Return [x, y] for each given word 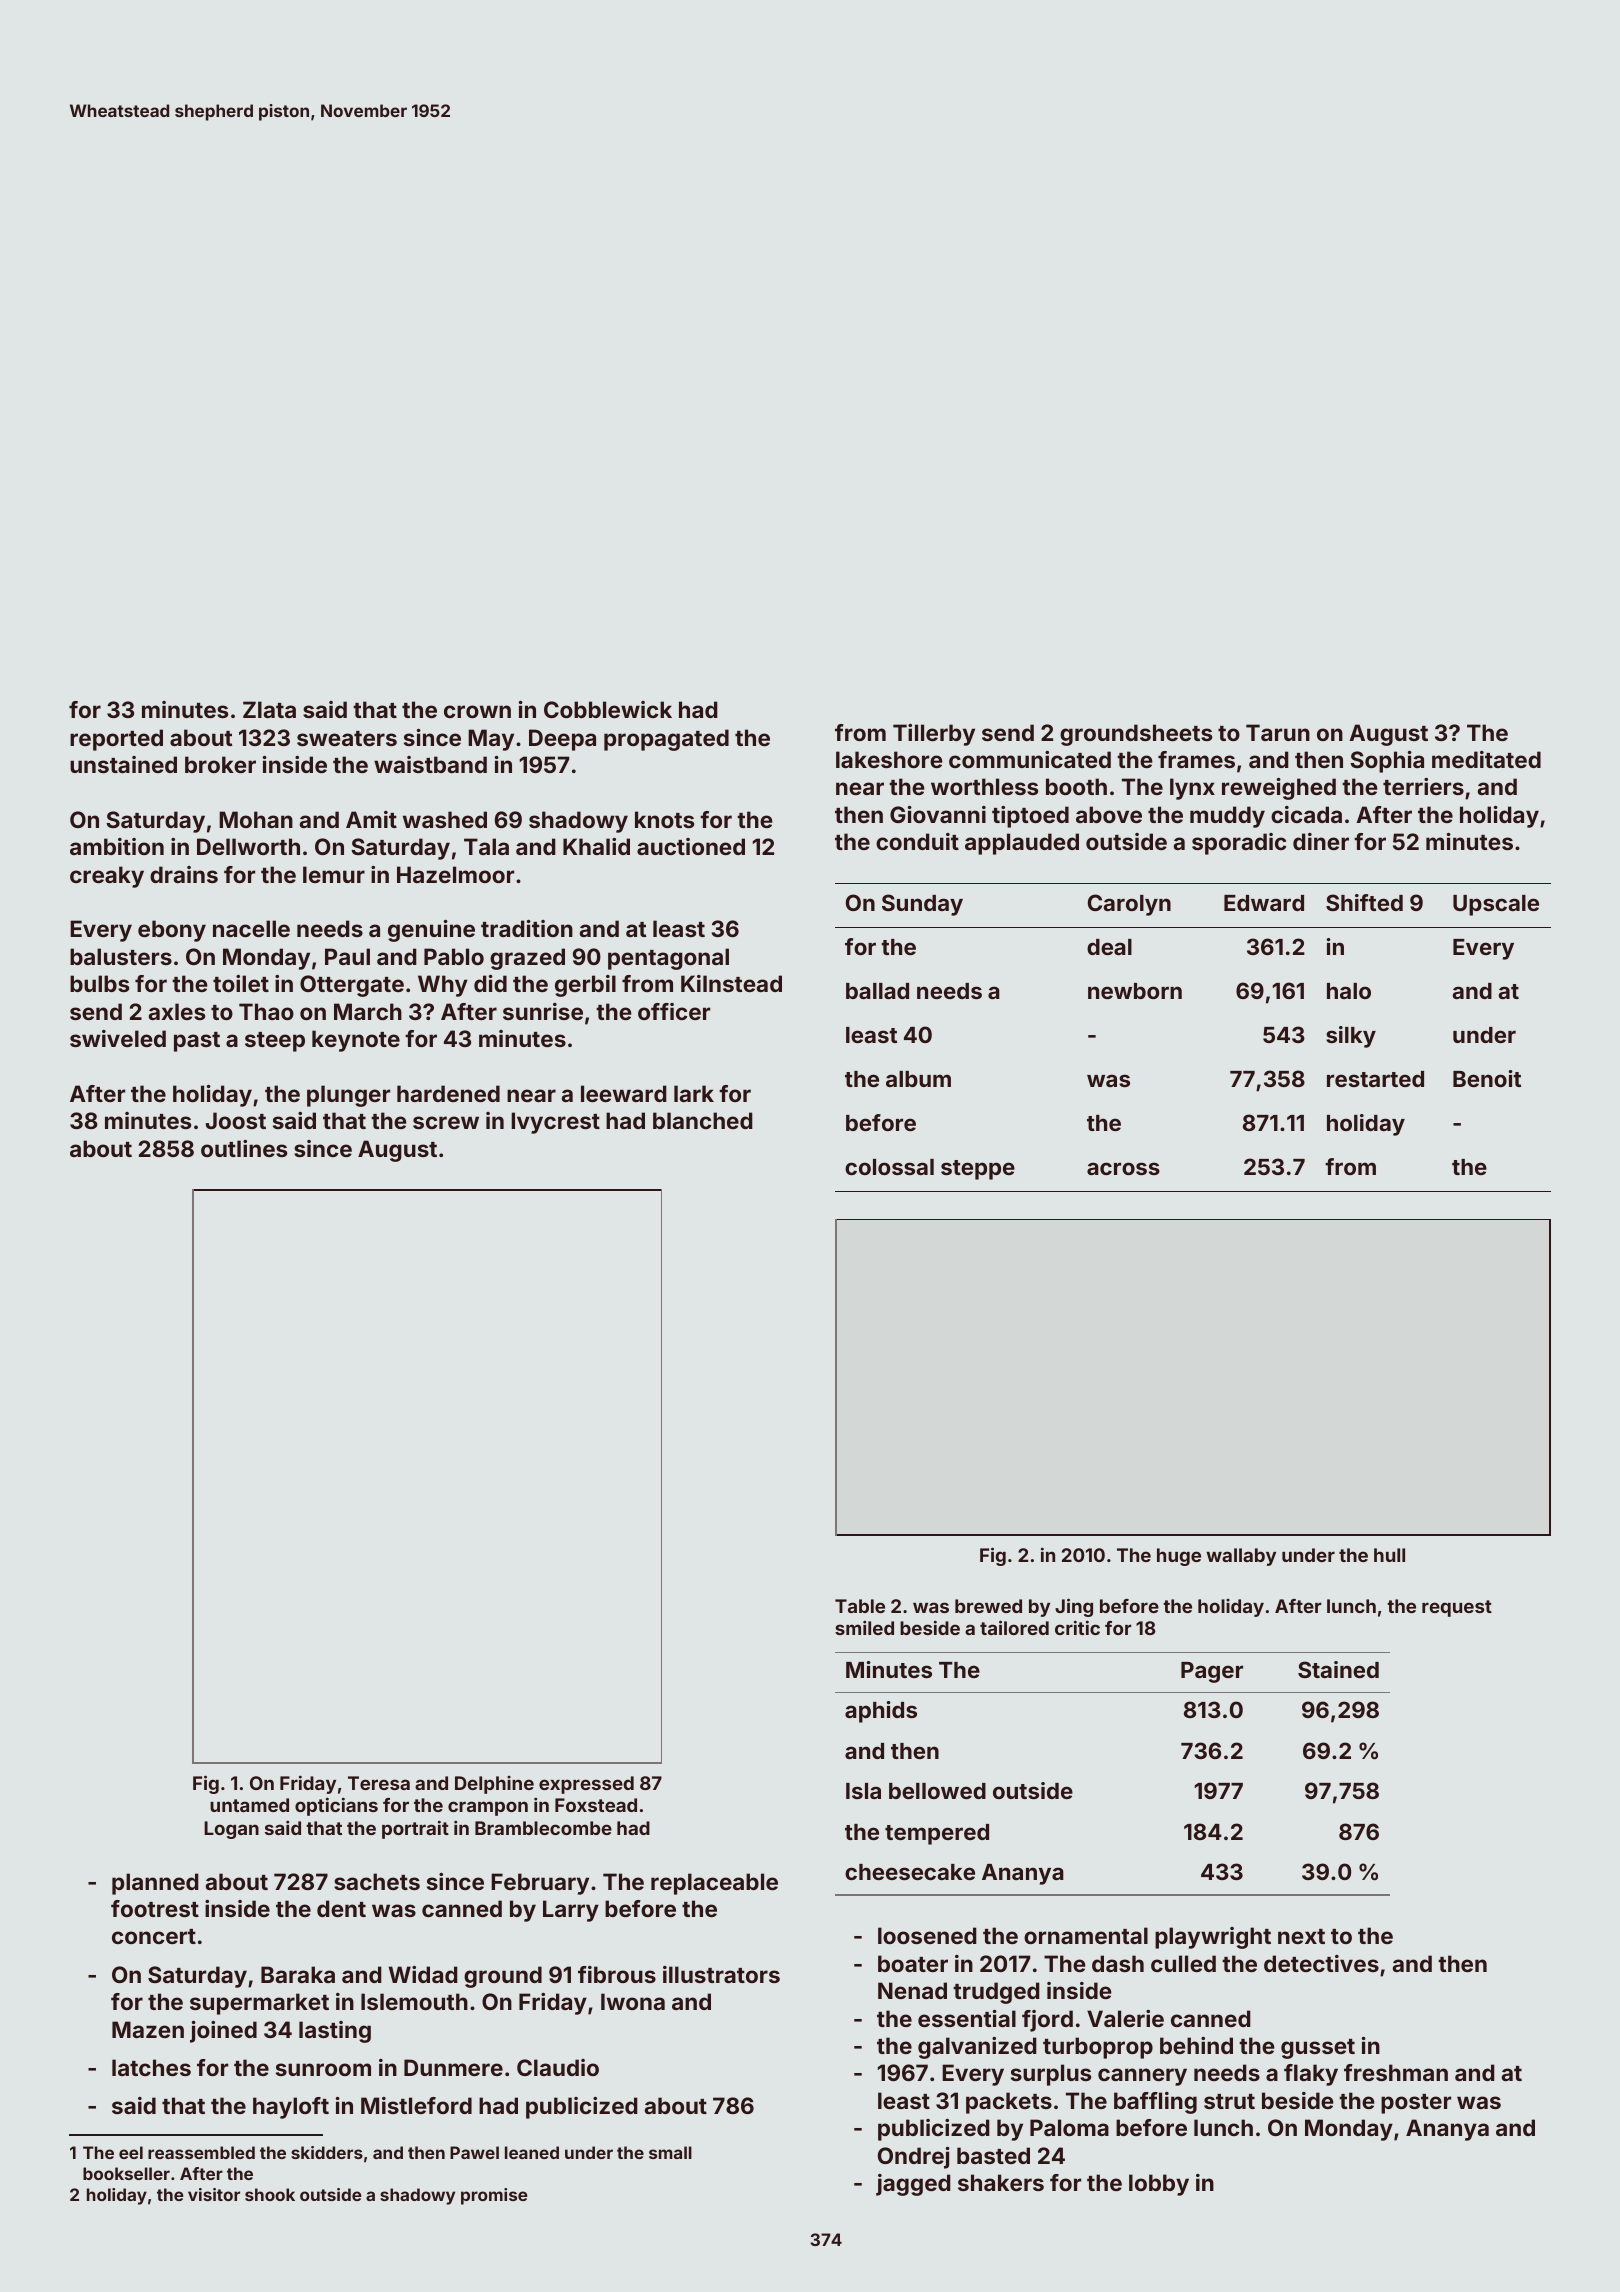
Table [860, 1606]
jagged [913, 2185]
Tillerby [934, 735]
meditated [1486, 759]
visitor [214, 2194]
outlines [244, 1148]
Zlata [269, 709]
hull [1389, 1555]
